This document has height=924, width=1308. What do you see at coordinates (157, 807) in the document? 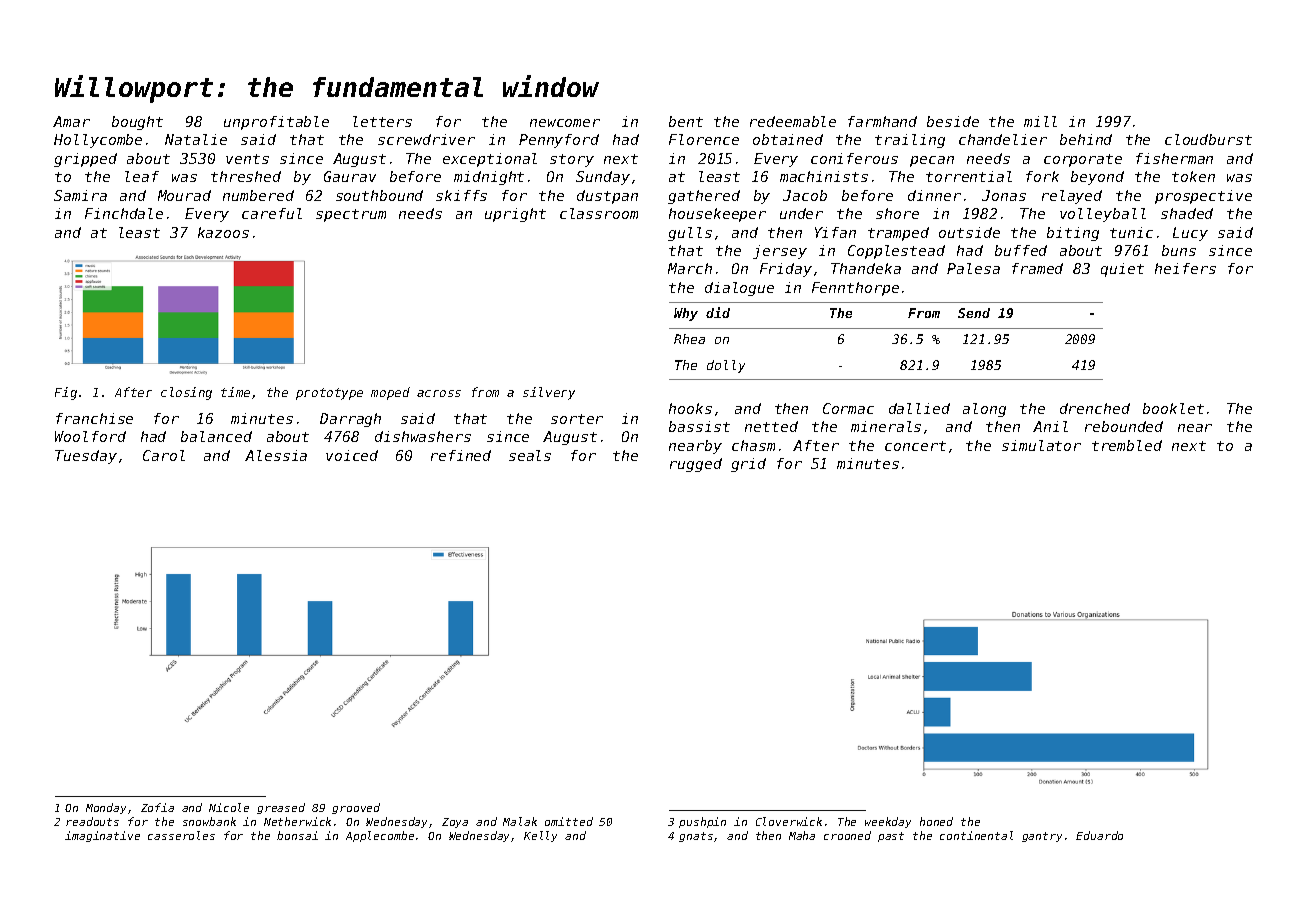
I see `Zofia` at bounding box center [157, 807].
